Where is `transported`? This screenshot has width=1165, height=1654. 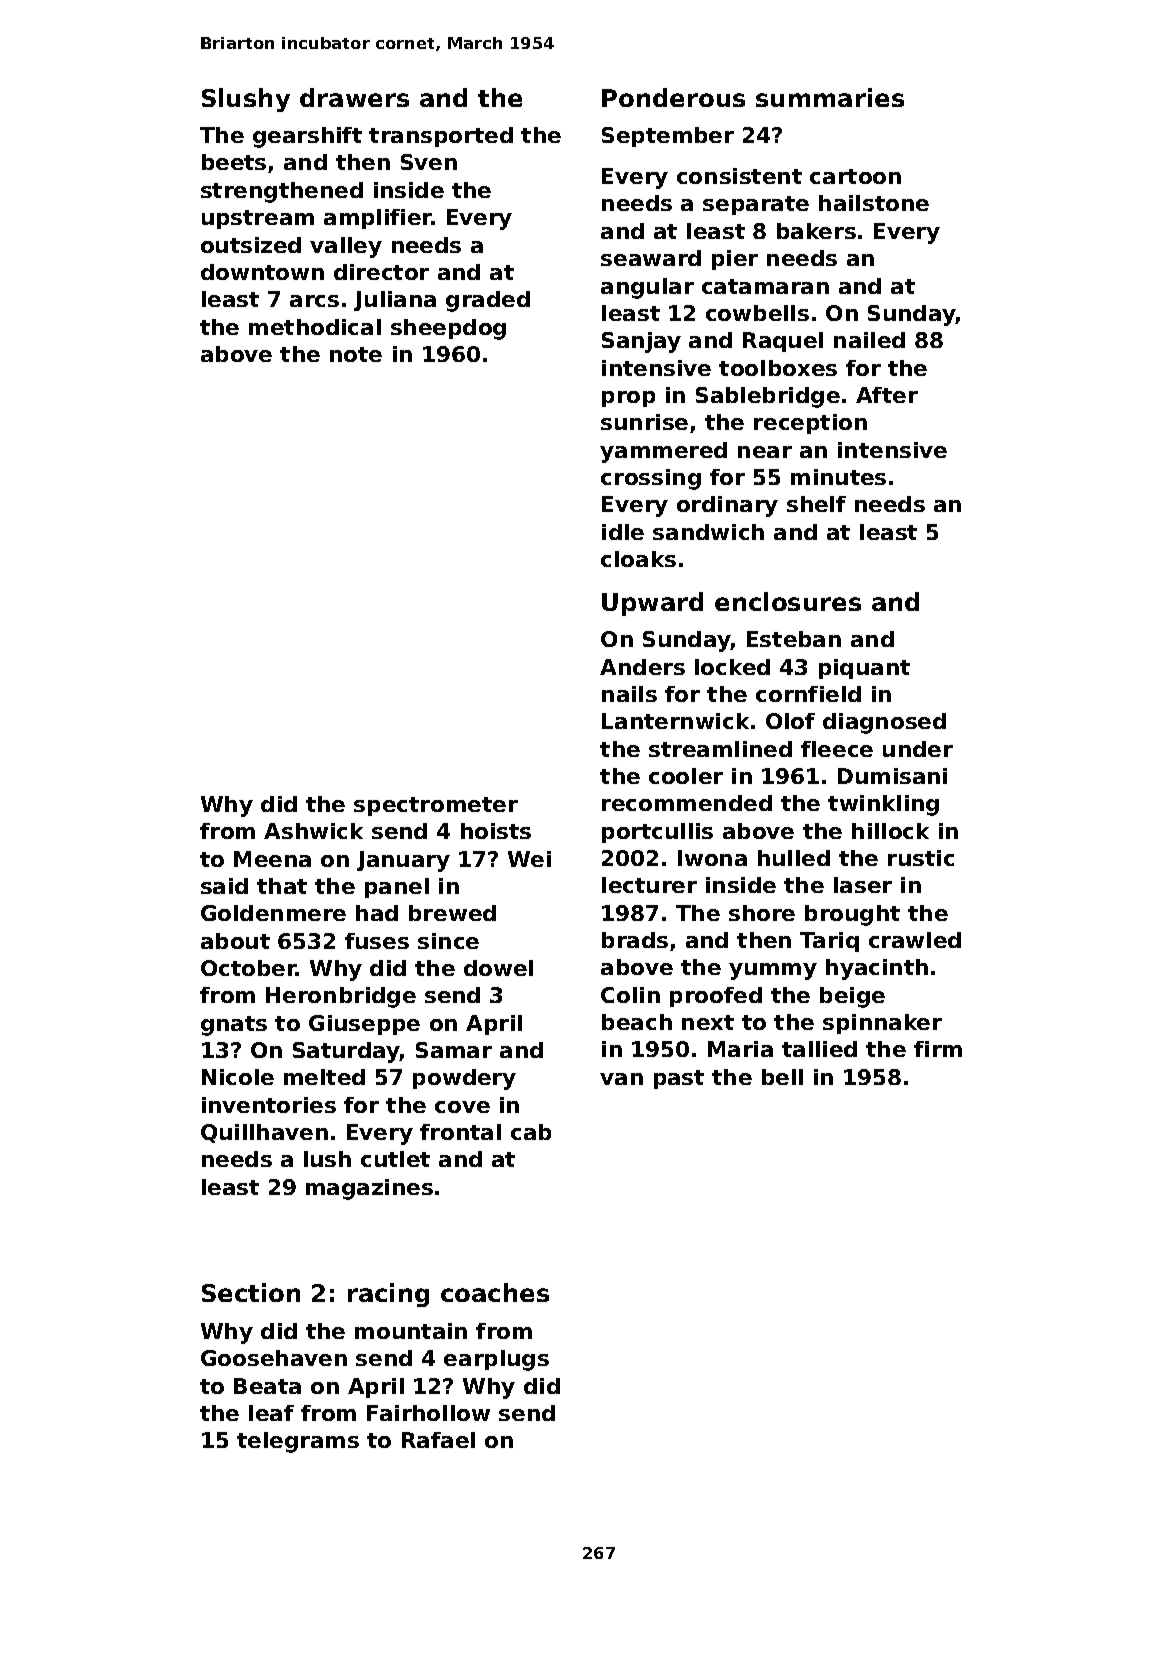 transported is located at coordinates (441, 137).
